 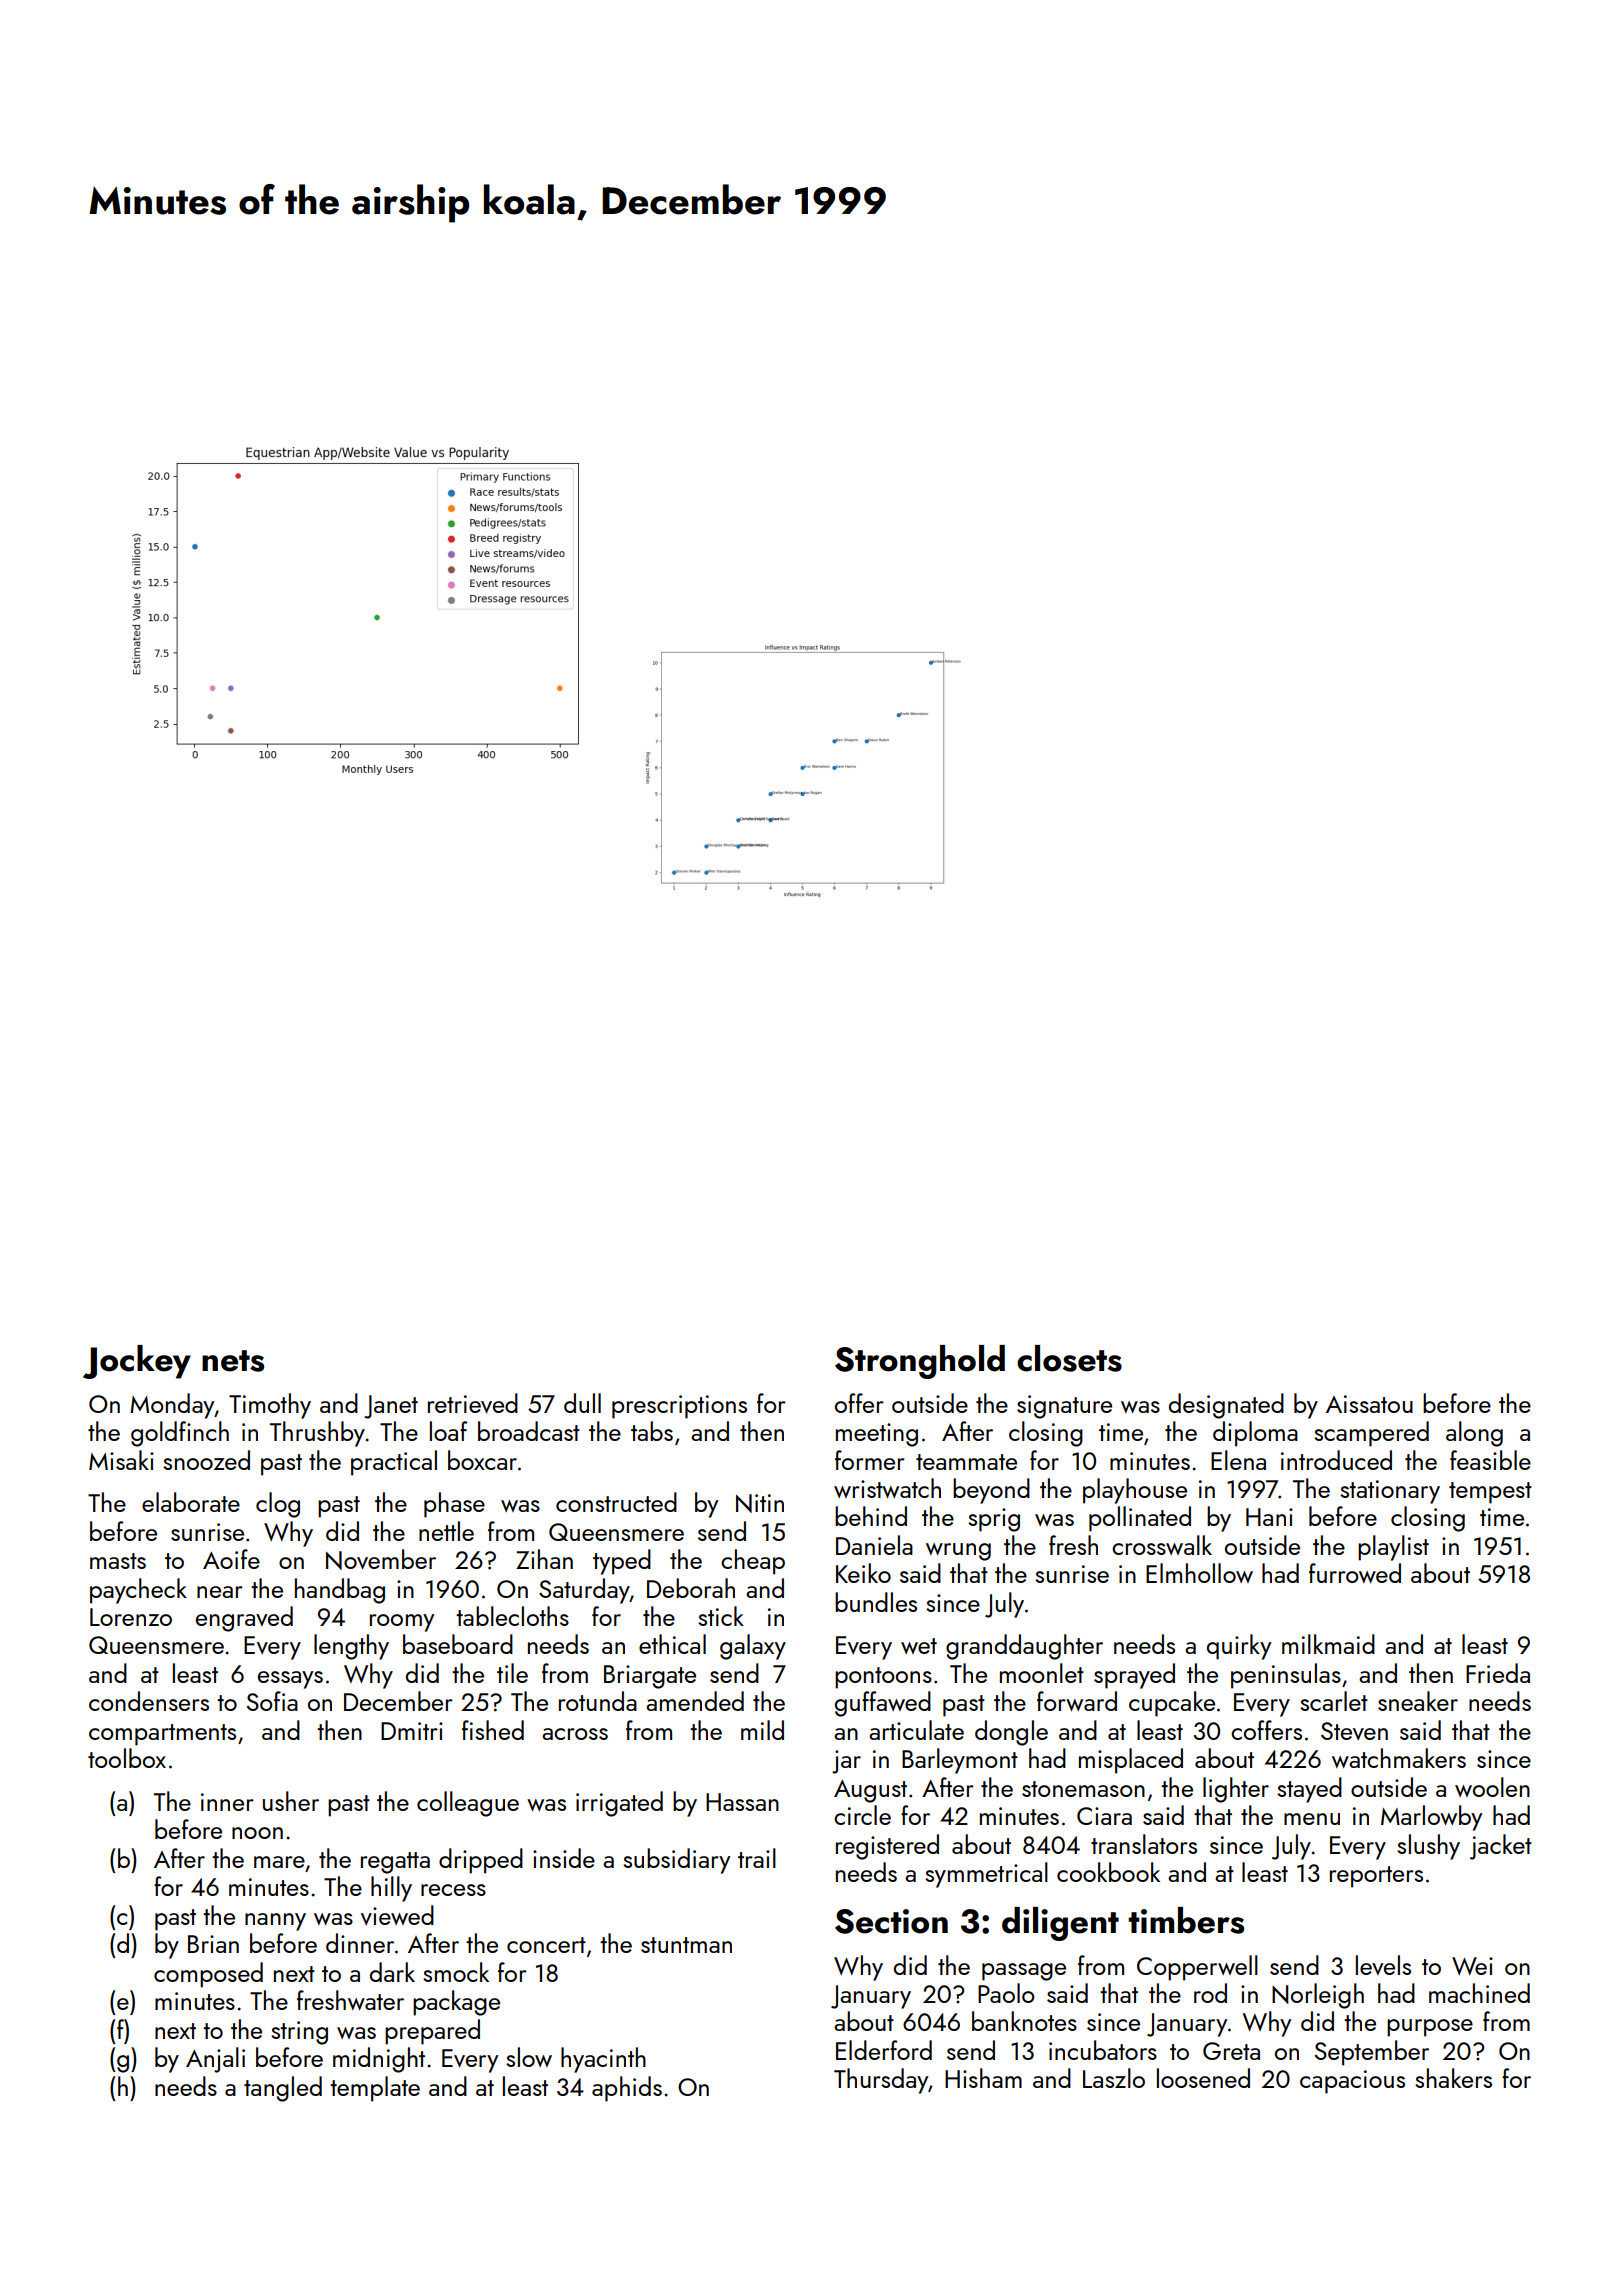 What do you see at coordinates (149, 1701) in the document?
I see `condensers` at bounding box center [149, 1701].
